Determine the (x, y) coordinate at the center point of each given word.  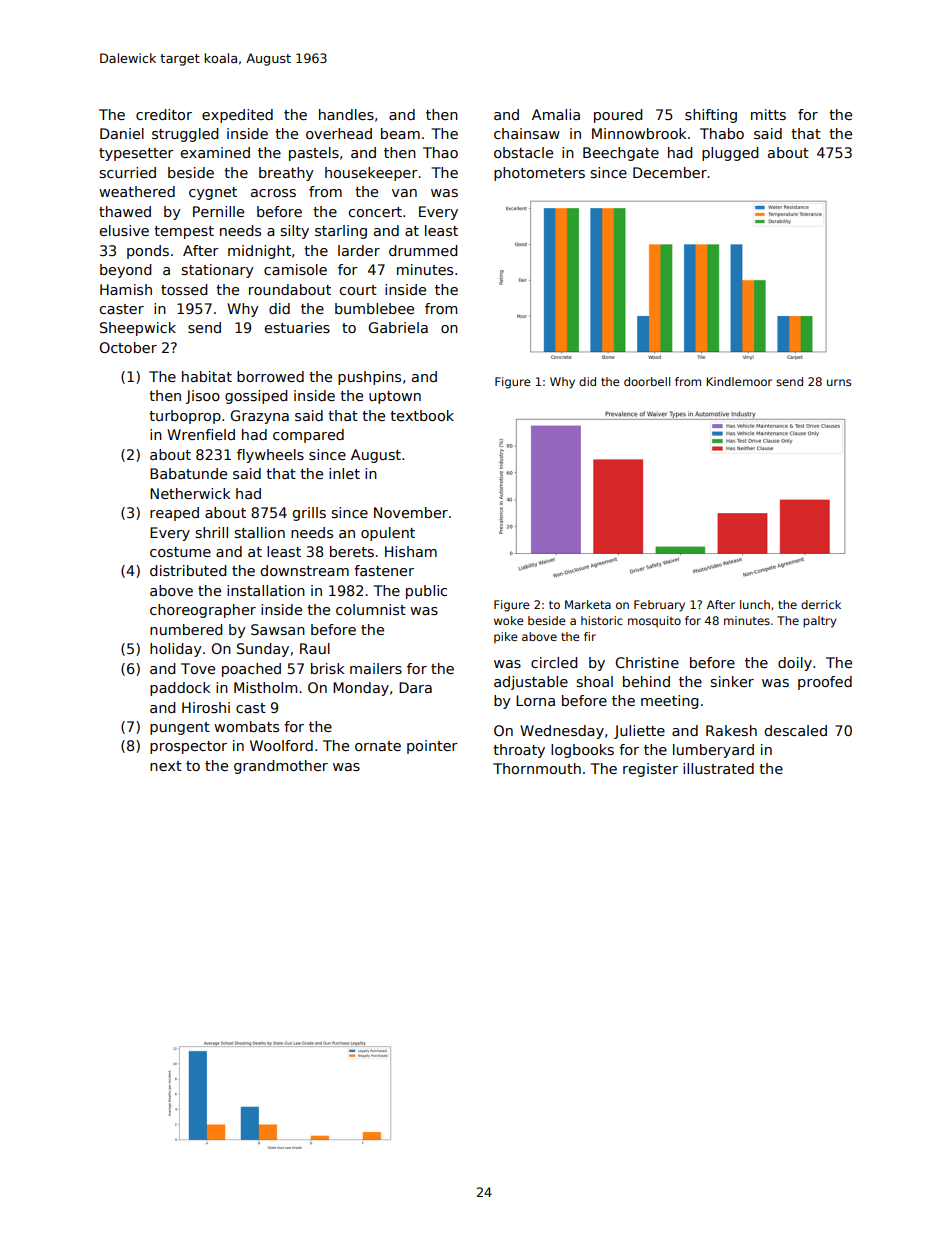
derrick (821, 604)
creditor (164, 114)
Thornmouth (537, 768)
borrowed (270, 376)
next (166, 766)
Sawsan (278, 629)
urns (839, 382)
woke (509, 620)
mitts (768, 114)
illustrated (718, 768)
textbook (422, 415)
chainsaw (527, 133)
